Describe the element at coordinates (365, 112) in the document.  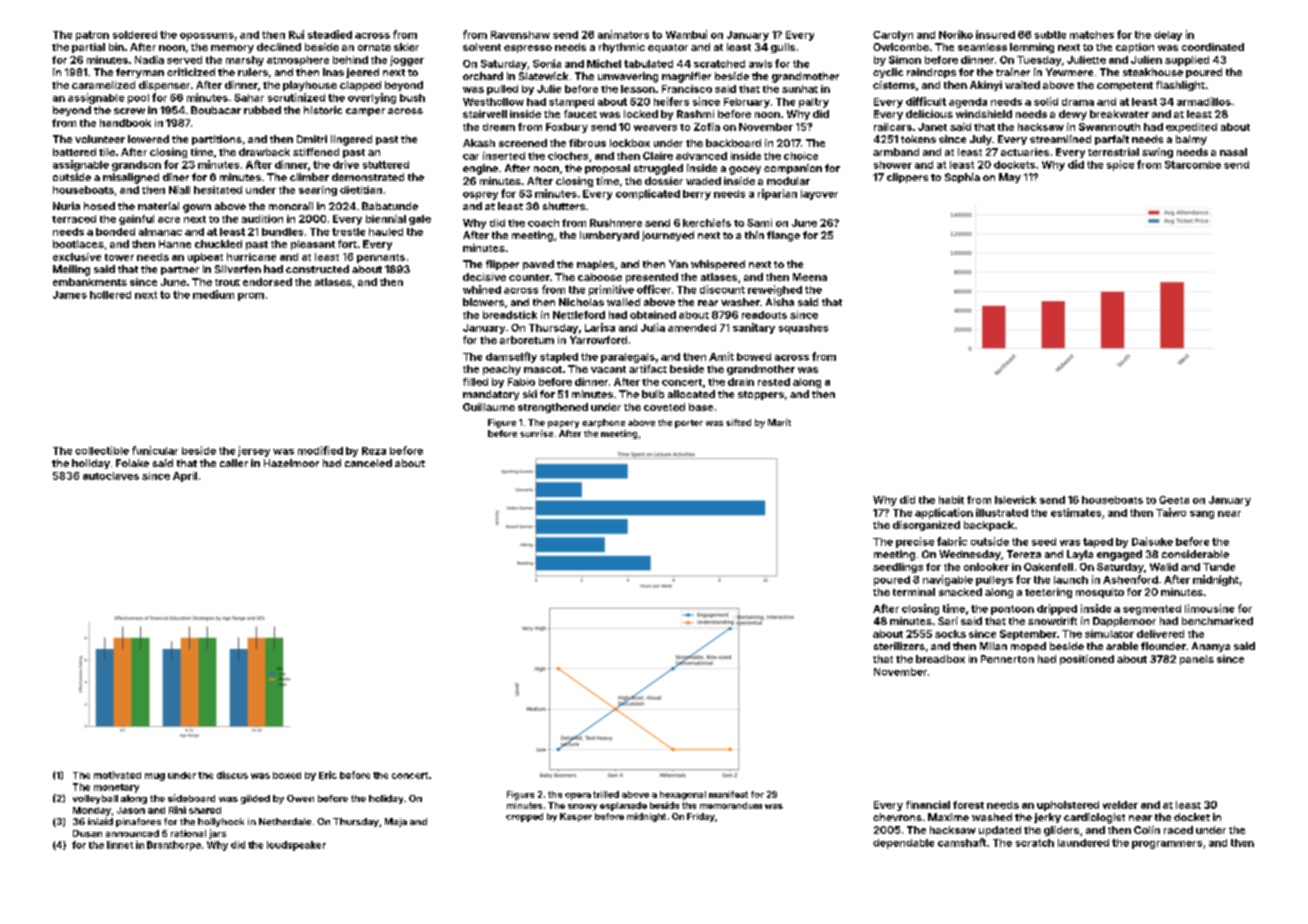
I see `camper` at that location.
